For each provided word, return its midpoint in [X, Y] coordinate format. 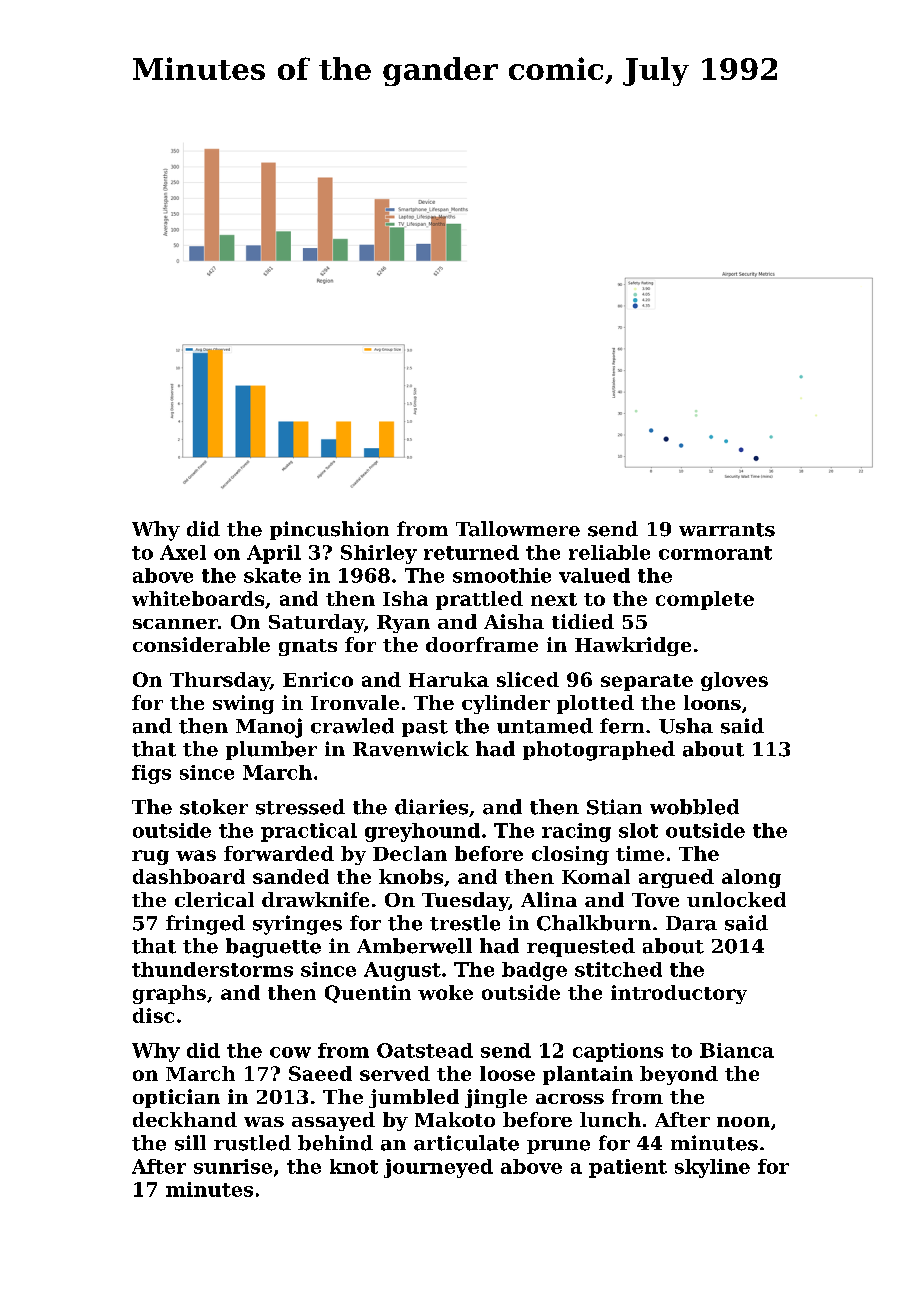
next [554, 599]
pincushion [329, 530]
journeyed [438, 1168]
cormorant [715, 553]
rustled [252, 1143]
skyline [712, 1168]
